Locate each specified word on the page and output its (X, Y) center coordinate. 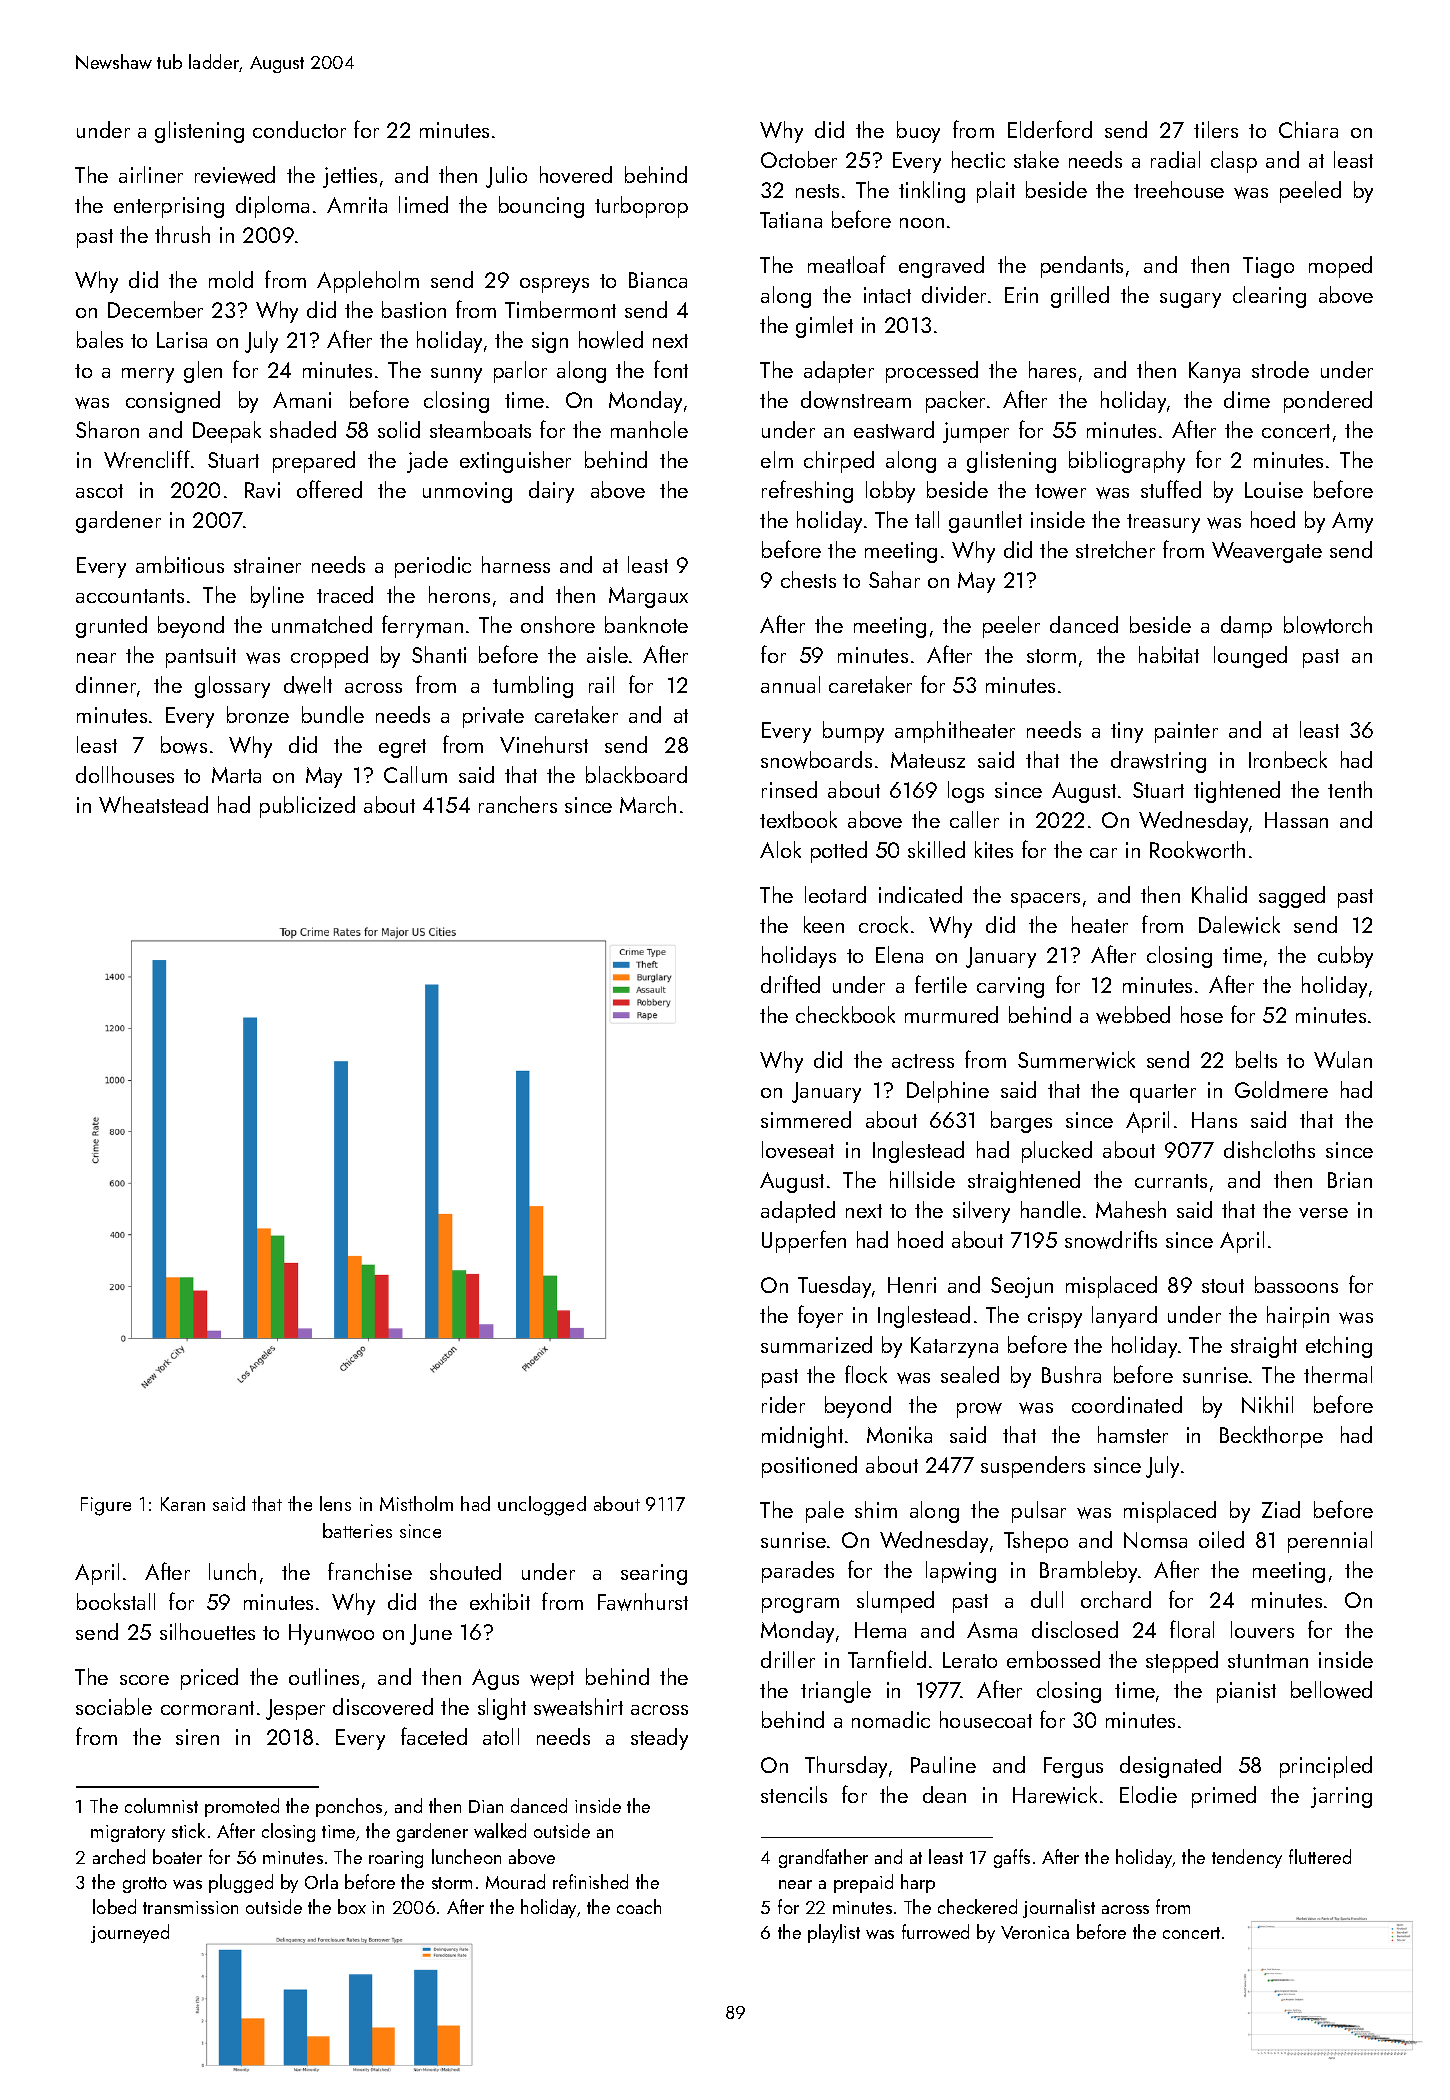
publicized (307, 807)
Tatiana (791, 220)
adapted (798, 1212)
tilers (1216, 129)
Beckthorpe (1271, 1437)
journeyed (130, 1933)
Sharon (107, 429)
